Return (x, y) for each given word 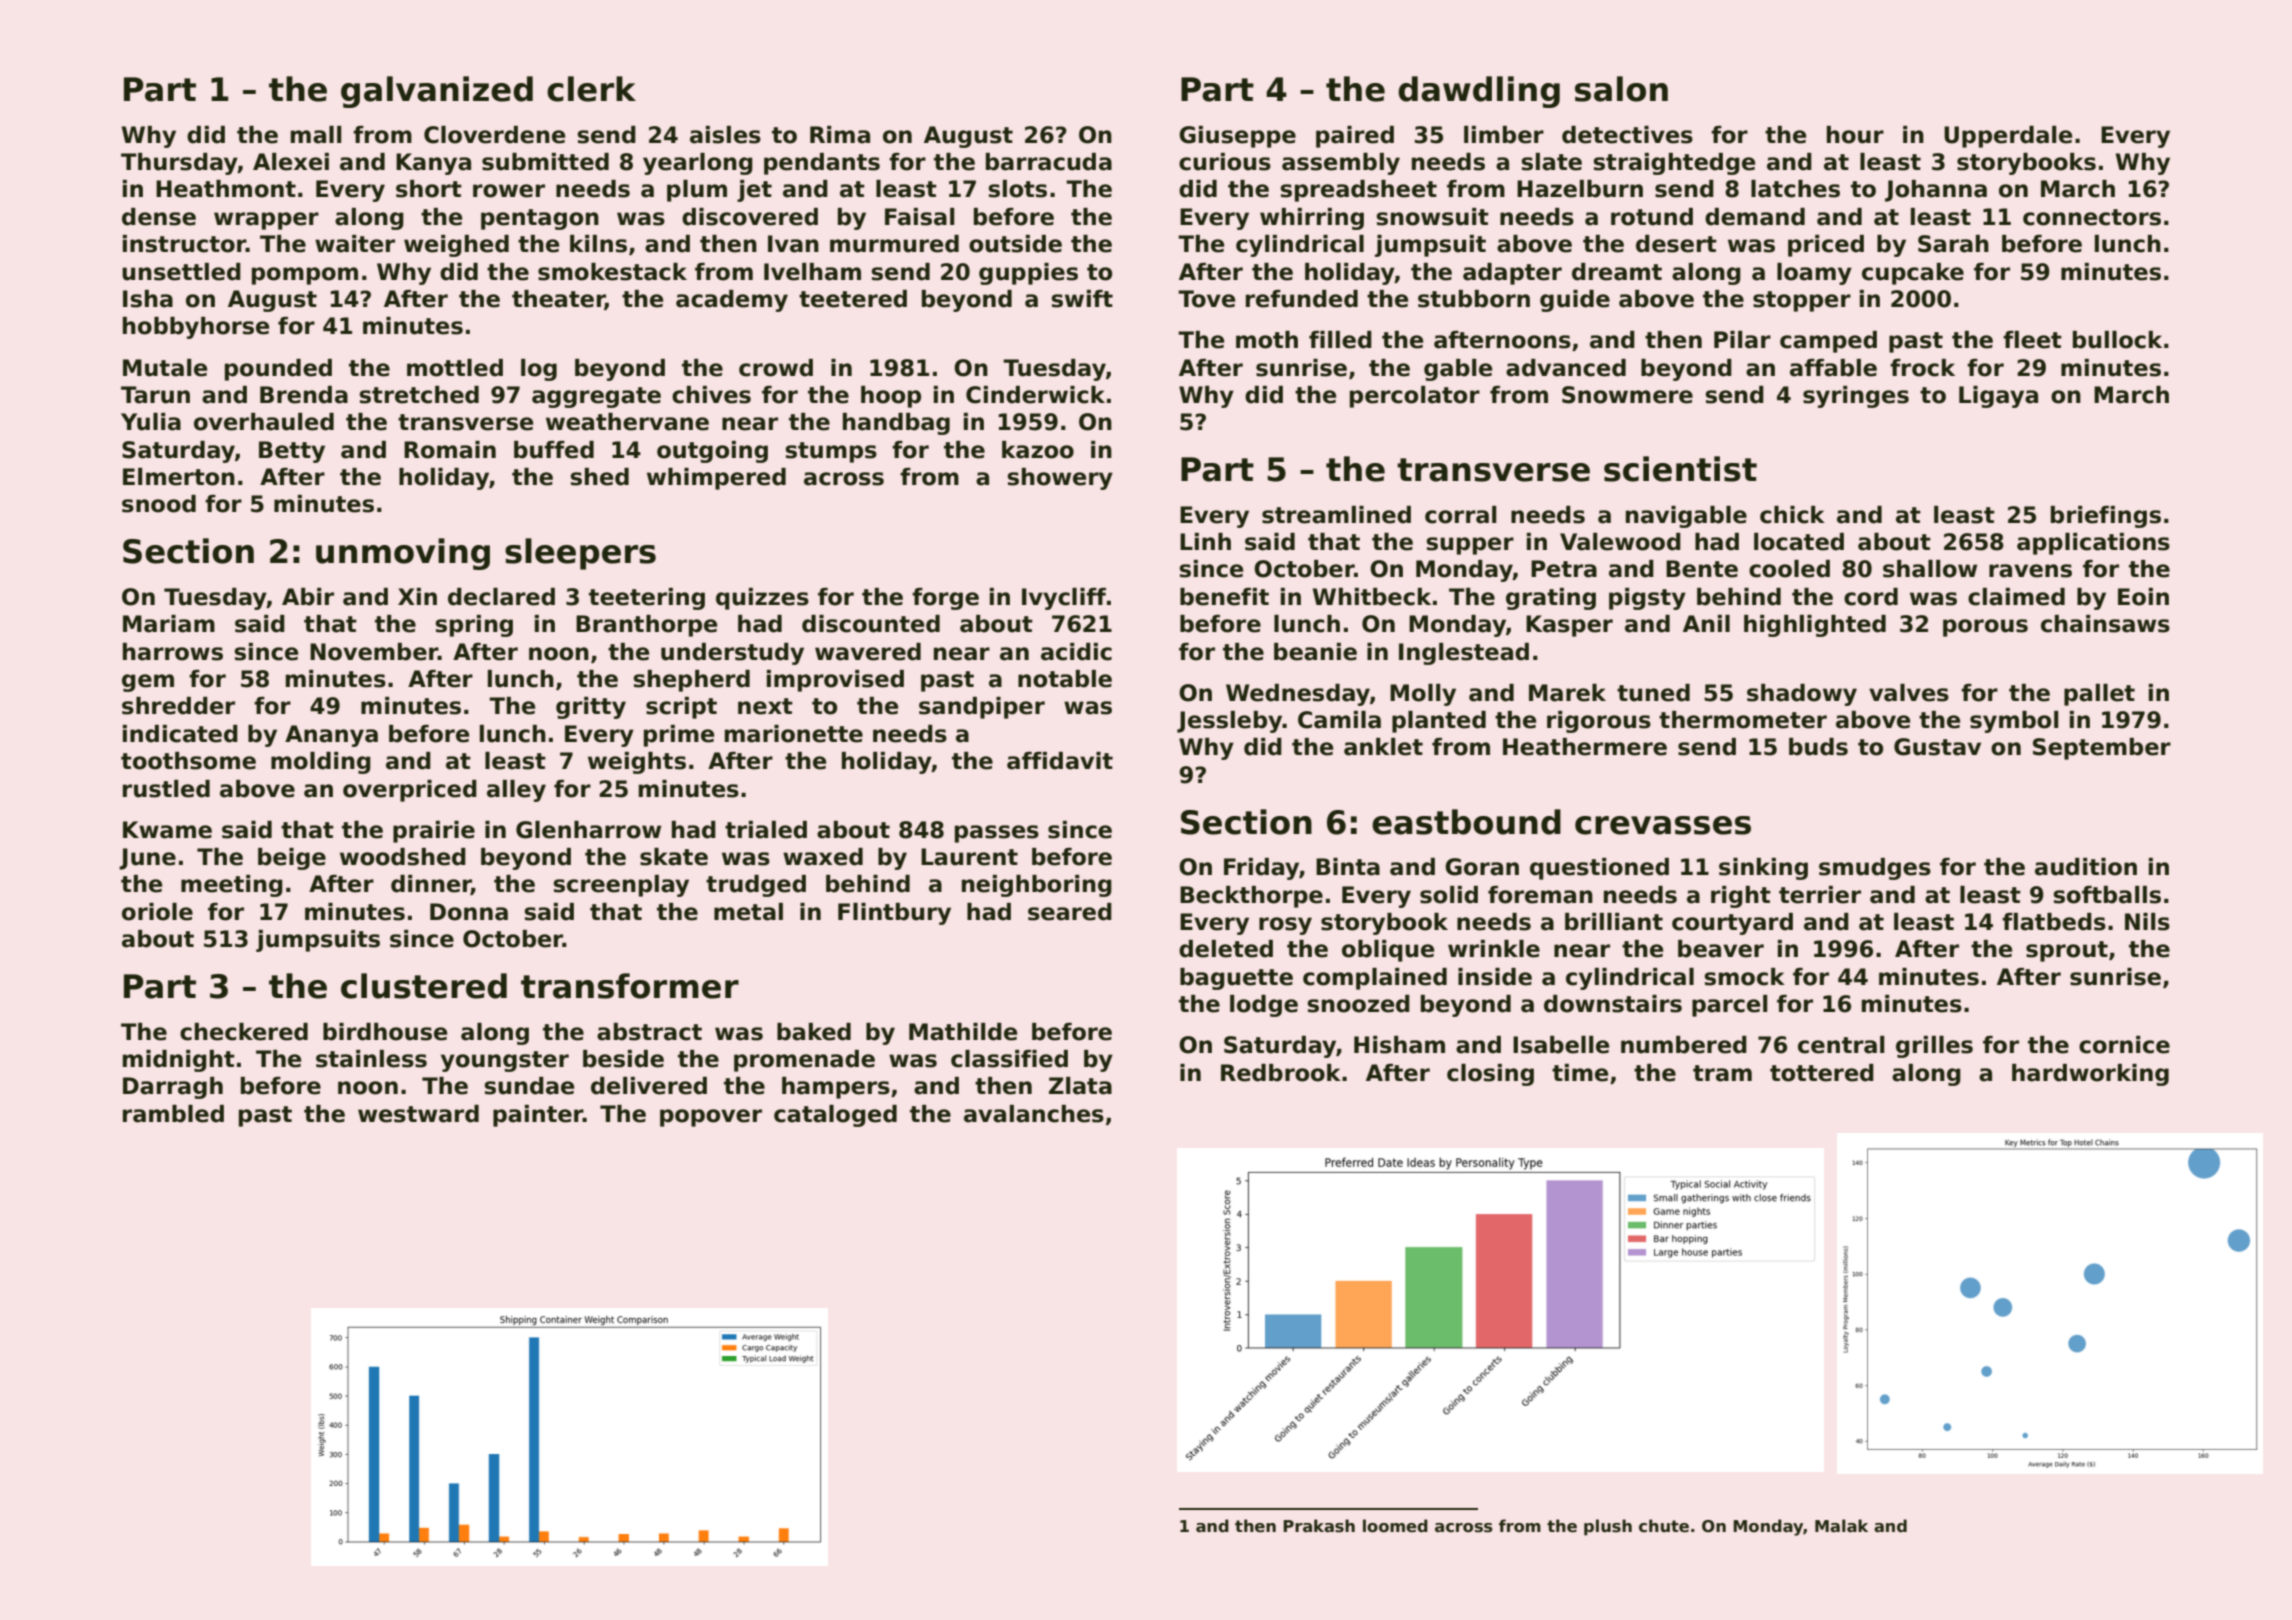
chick (1792, 515)
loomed (1395, 1526)
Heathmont (226, 189)
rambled (173, 1114)
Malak (1841, 1526)
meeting (232, 886)
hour (1855, 135)
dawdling (1479, 92)
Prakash (1319, 1526)
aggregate (596, 397)
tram (1722, 1073)
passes (997, 834)
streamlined (1336, 515)
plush (1608, 1527)
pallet (2099, 695)
